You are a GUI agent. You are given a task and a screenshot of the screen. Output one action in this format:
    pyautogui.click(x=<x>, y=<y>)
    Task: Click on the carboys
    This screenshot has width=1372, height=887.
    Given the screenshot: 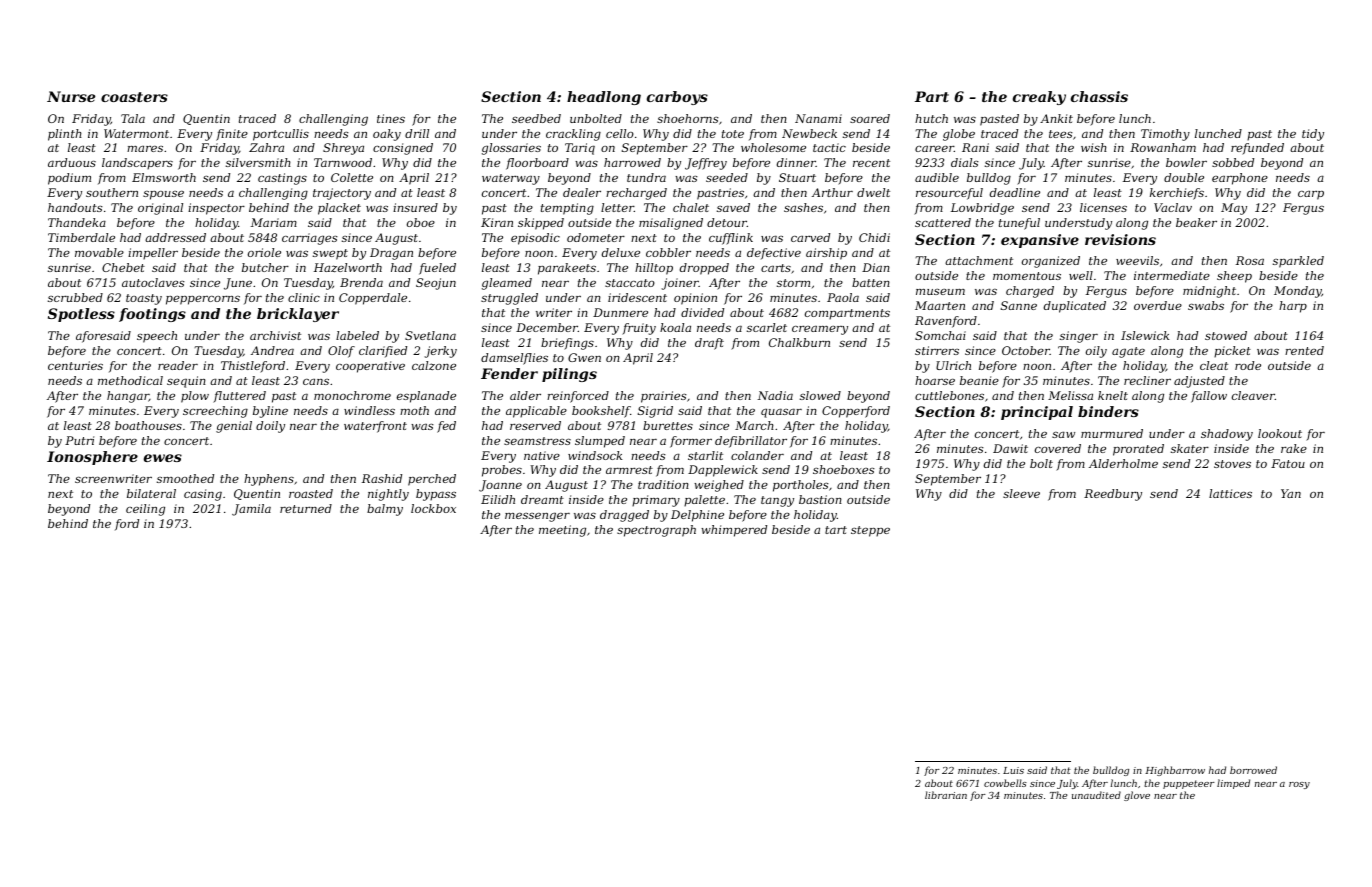 What is the action you would take?
    pyautogui.click(x=677, y=98)
